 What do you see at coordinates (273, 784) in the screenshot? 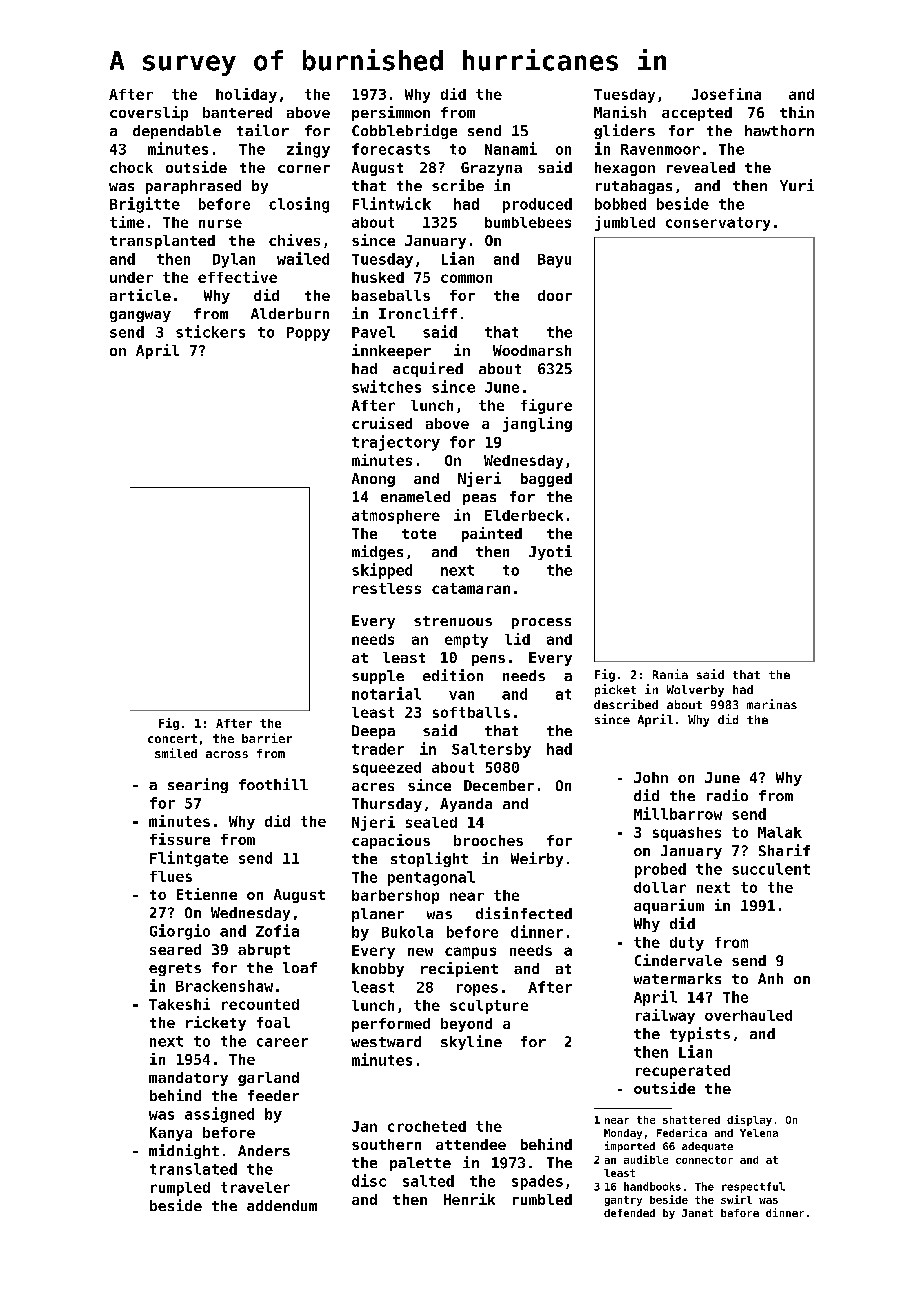
I see `foothill` at bounding box center [273, 784].
